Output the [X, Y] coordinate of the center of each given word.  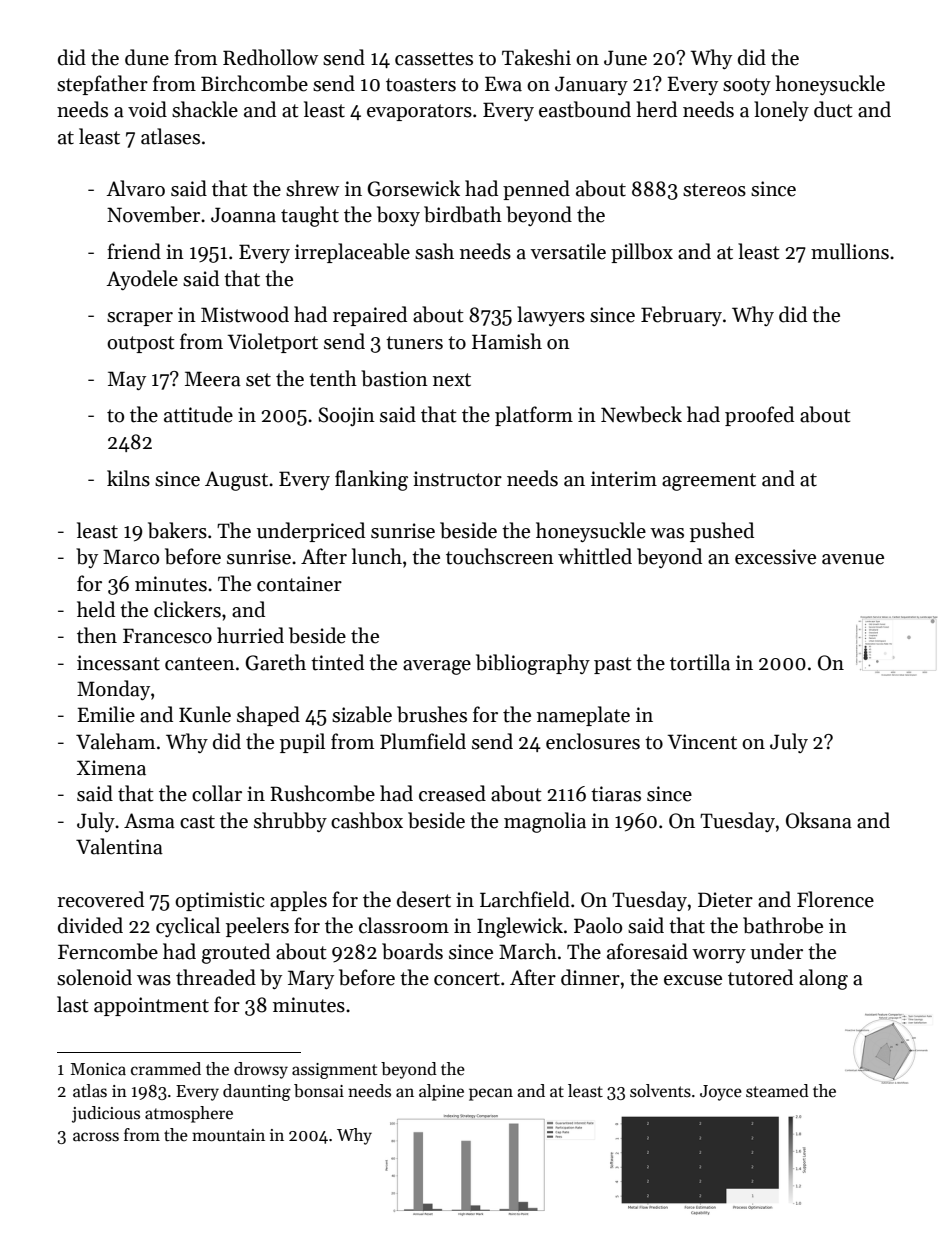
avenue [853, 559]
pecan [491, 1094]
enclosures [593, 741]
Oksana [819, 820]
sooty [747, 86]
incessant [118, 663]
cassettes [434, 59]
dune [147, 57]
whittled [595, 556]
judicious [106, 1114]
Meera [213, 379]
